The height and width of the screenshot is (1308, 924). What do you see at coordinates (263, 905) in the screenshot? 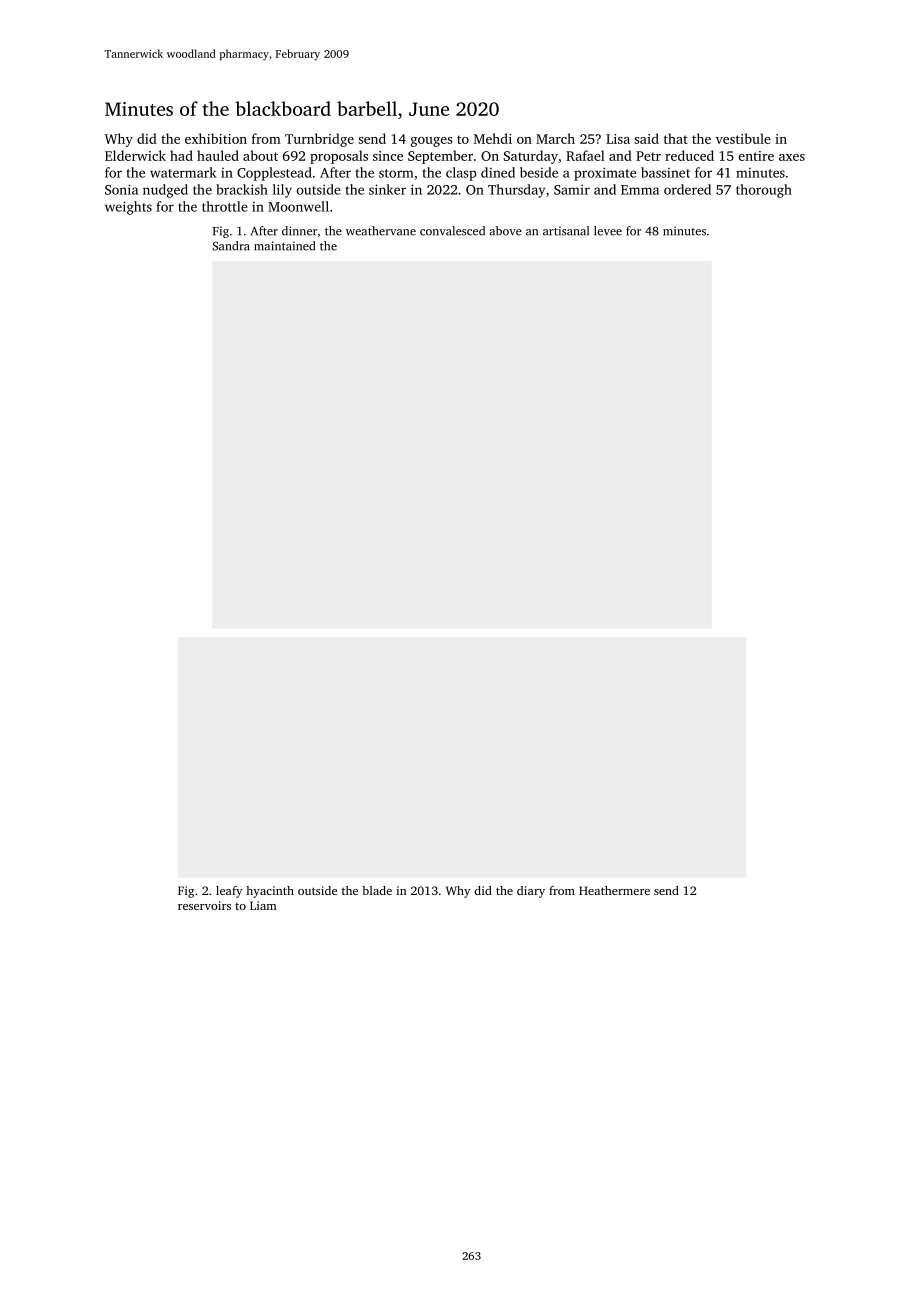
I see `Liam` at bounding box center [263, 905].
